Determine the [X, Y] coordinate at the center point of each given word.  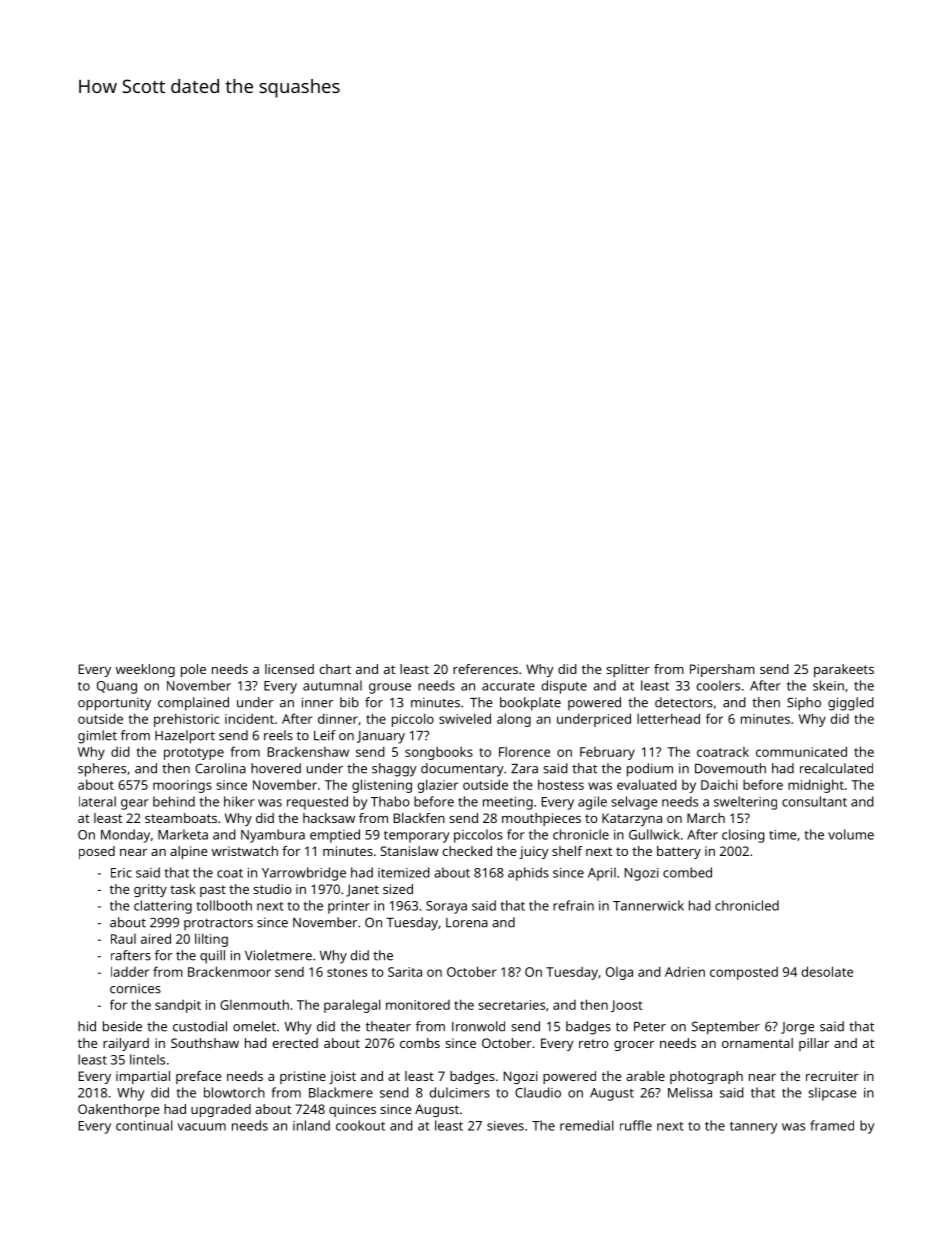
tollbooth [224, 905]
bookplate [530, 704]
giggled [851, 704]
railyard [126, 1044]
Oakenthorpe [118, 1110]
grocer [634, 1046]
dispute [564, 687]
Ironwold [478, 1026]
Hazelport [185, 737]
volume [851, 834]
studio [272, 889]
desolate [827, 971]
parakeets [844, 670]
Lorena [467, 923]
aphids [528, 874]
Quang [117, 687]
